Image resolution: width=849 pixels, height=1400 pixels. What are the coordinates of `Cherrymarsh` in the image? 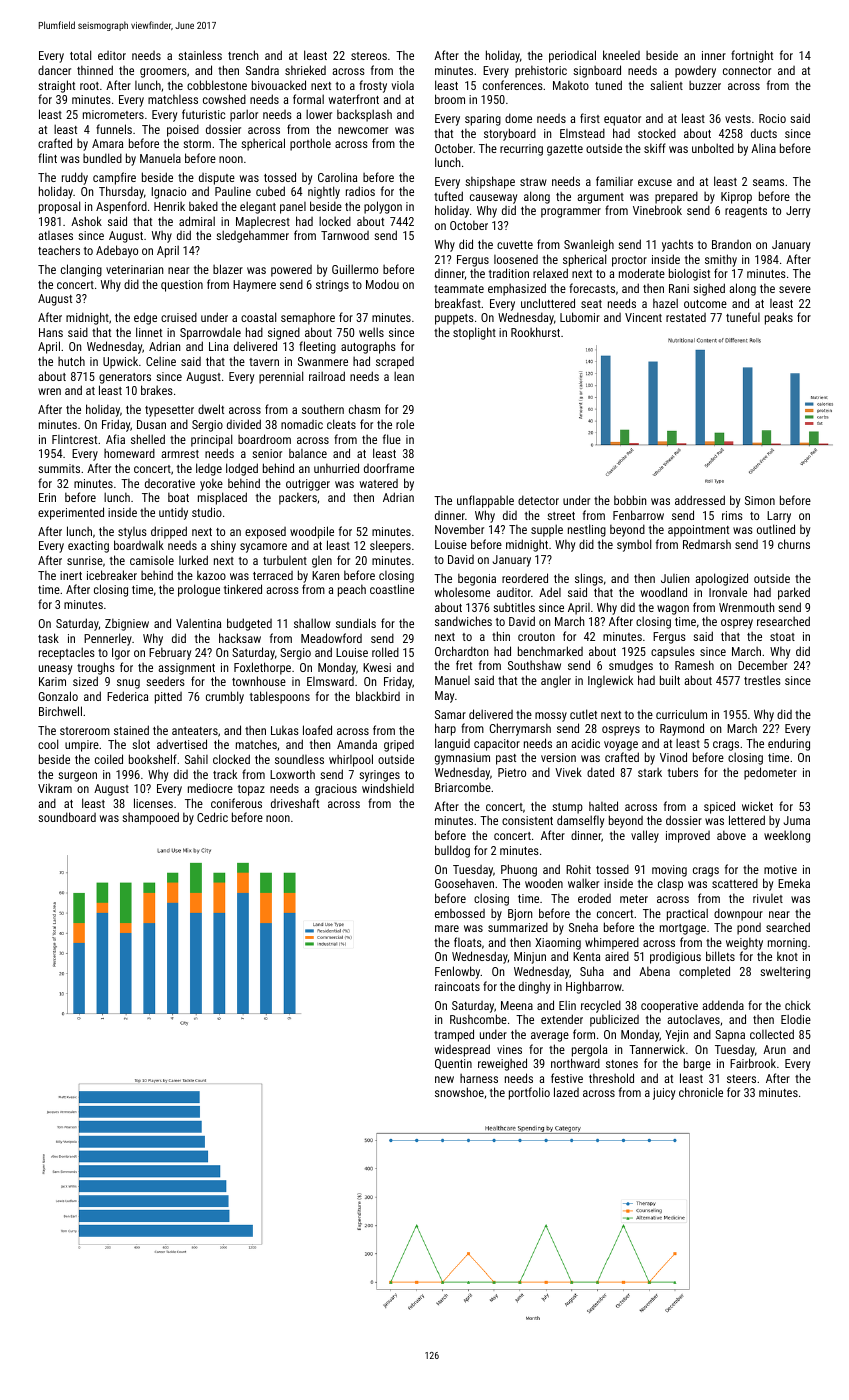 It's located at (520, 729).
